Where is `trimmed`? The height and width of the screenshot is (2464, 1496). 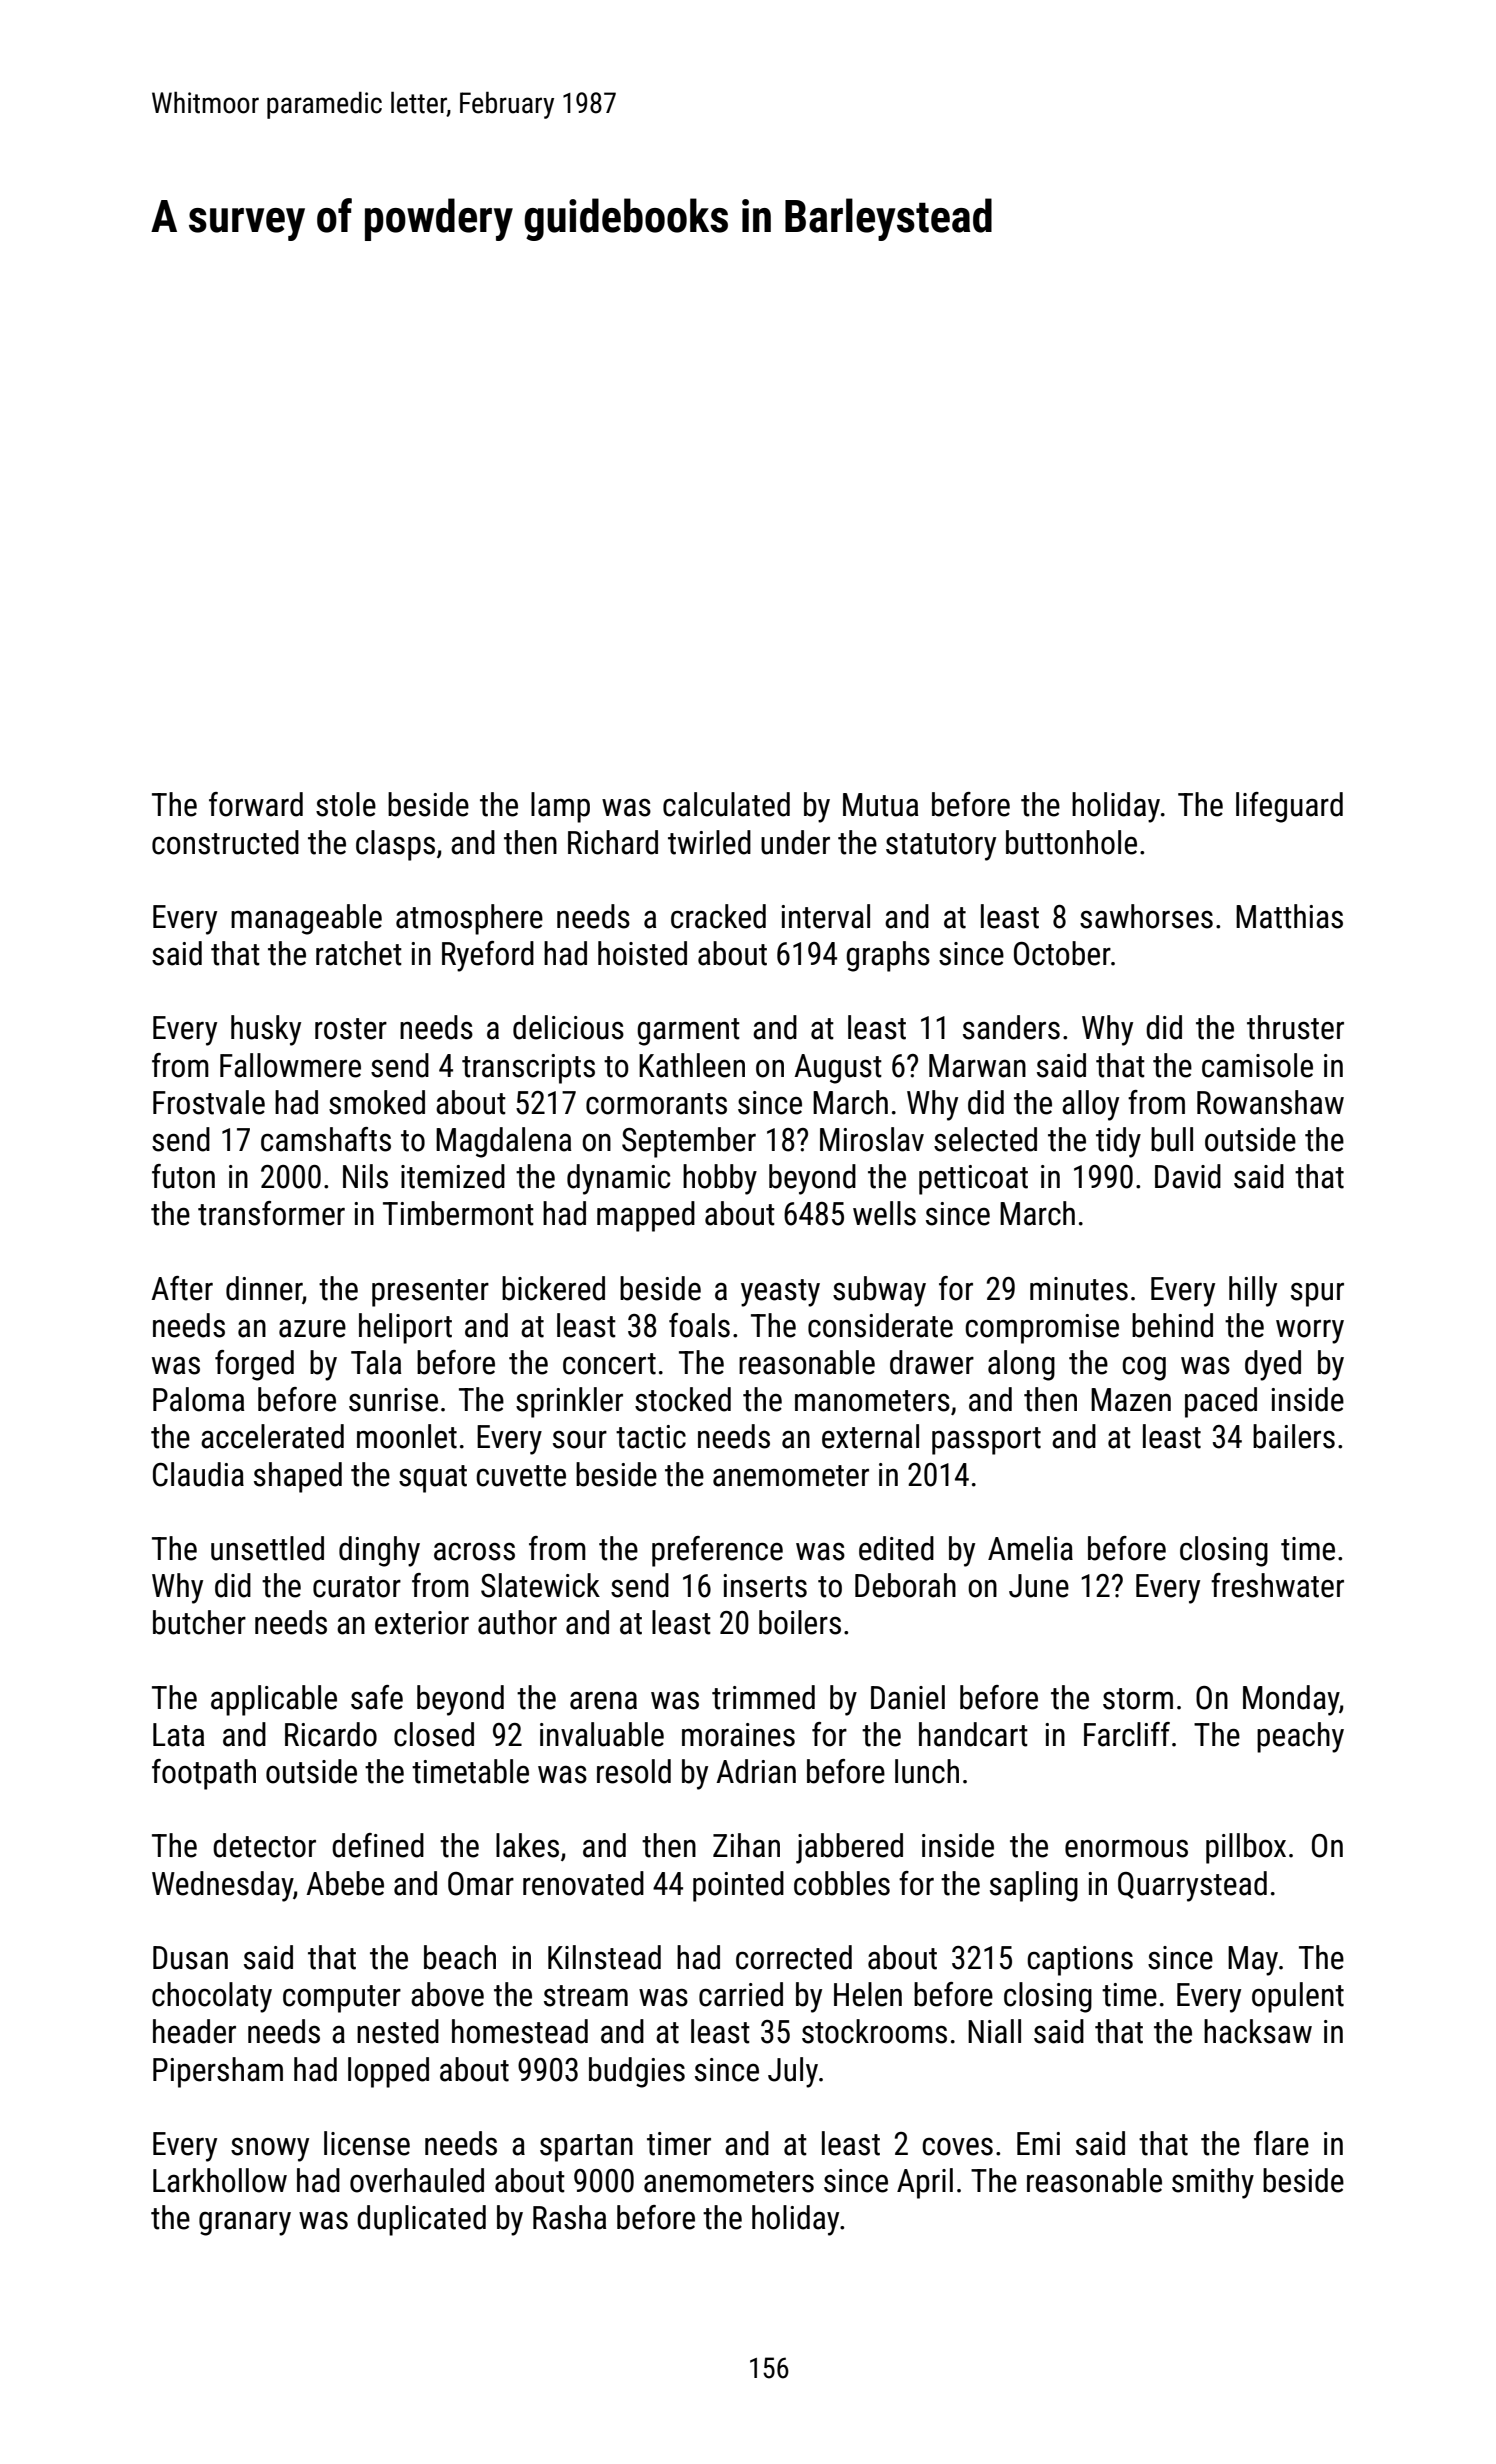
trimmed is located at coordinates (763, 1697).
